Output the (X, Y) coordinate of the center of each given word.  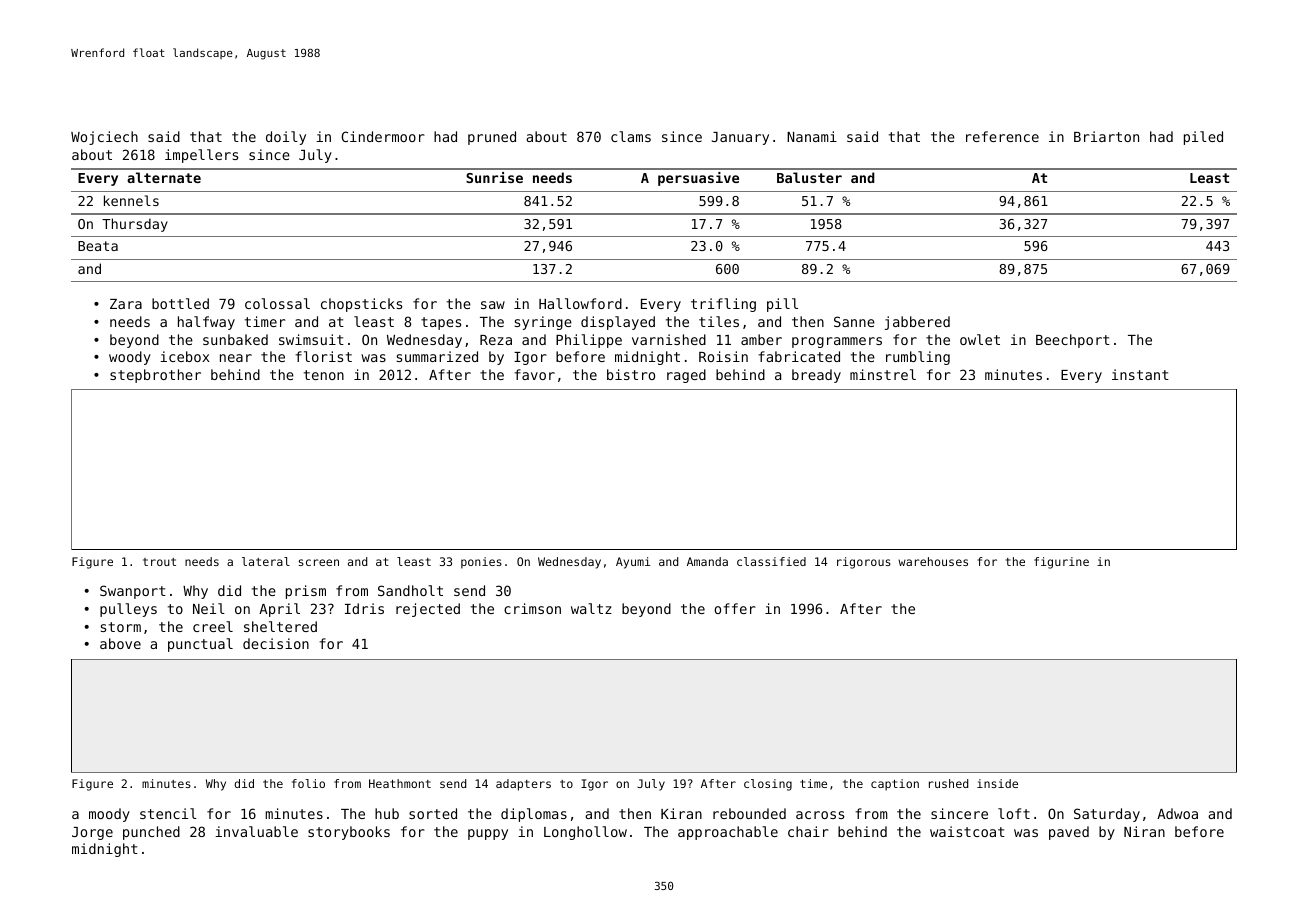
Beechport (1073, 341)
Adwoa (1177, 813)
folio (308, 783)
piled (1203, 138)
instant (1140, 374)
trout (159, 562)
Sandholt (410, 590)
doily (286, 138)
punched (151, 833)
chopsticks (361, 305)
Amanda (707, 561)
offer (735, 608)
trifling (723, 305)
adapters (523, 785)
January (740, 138)
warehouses (933, 561)
